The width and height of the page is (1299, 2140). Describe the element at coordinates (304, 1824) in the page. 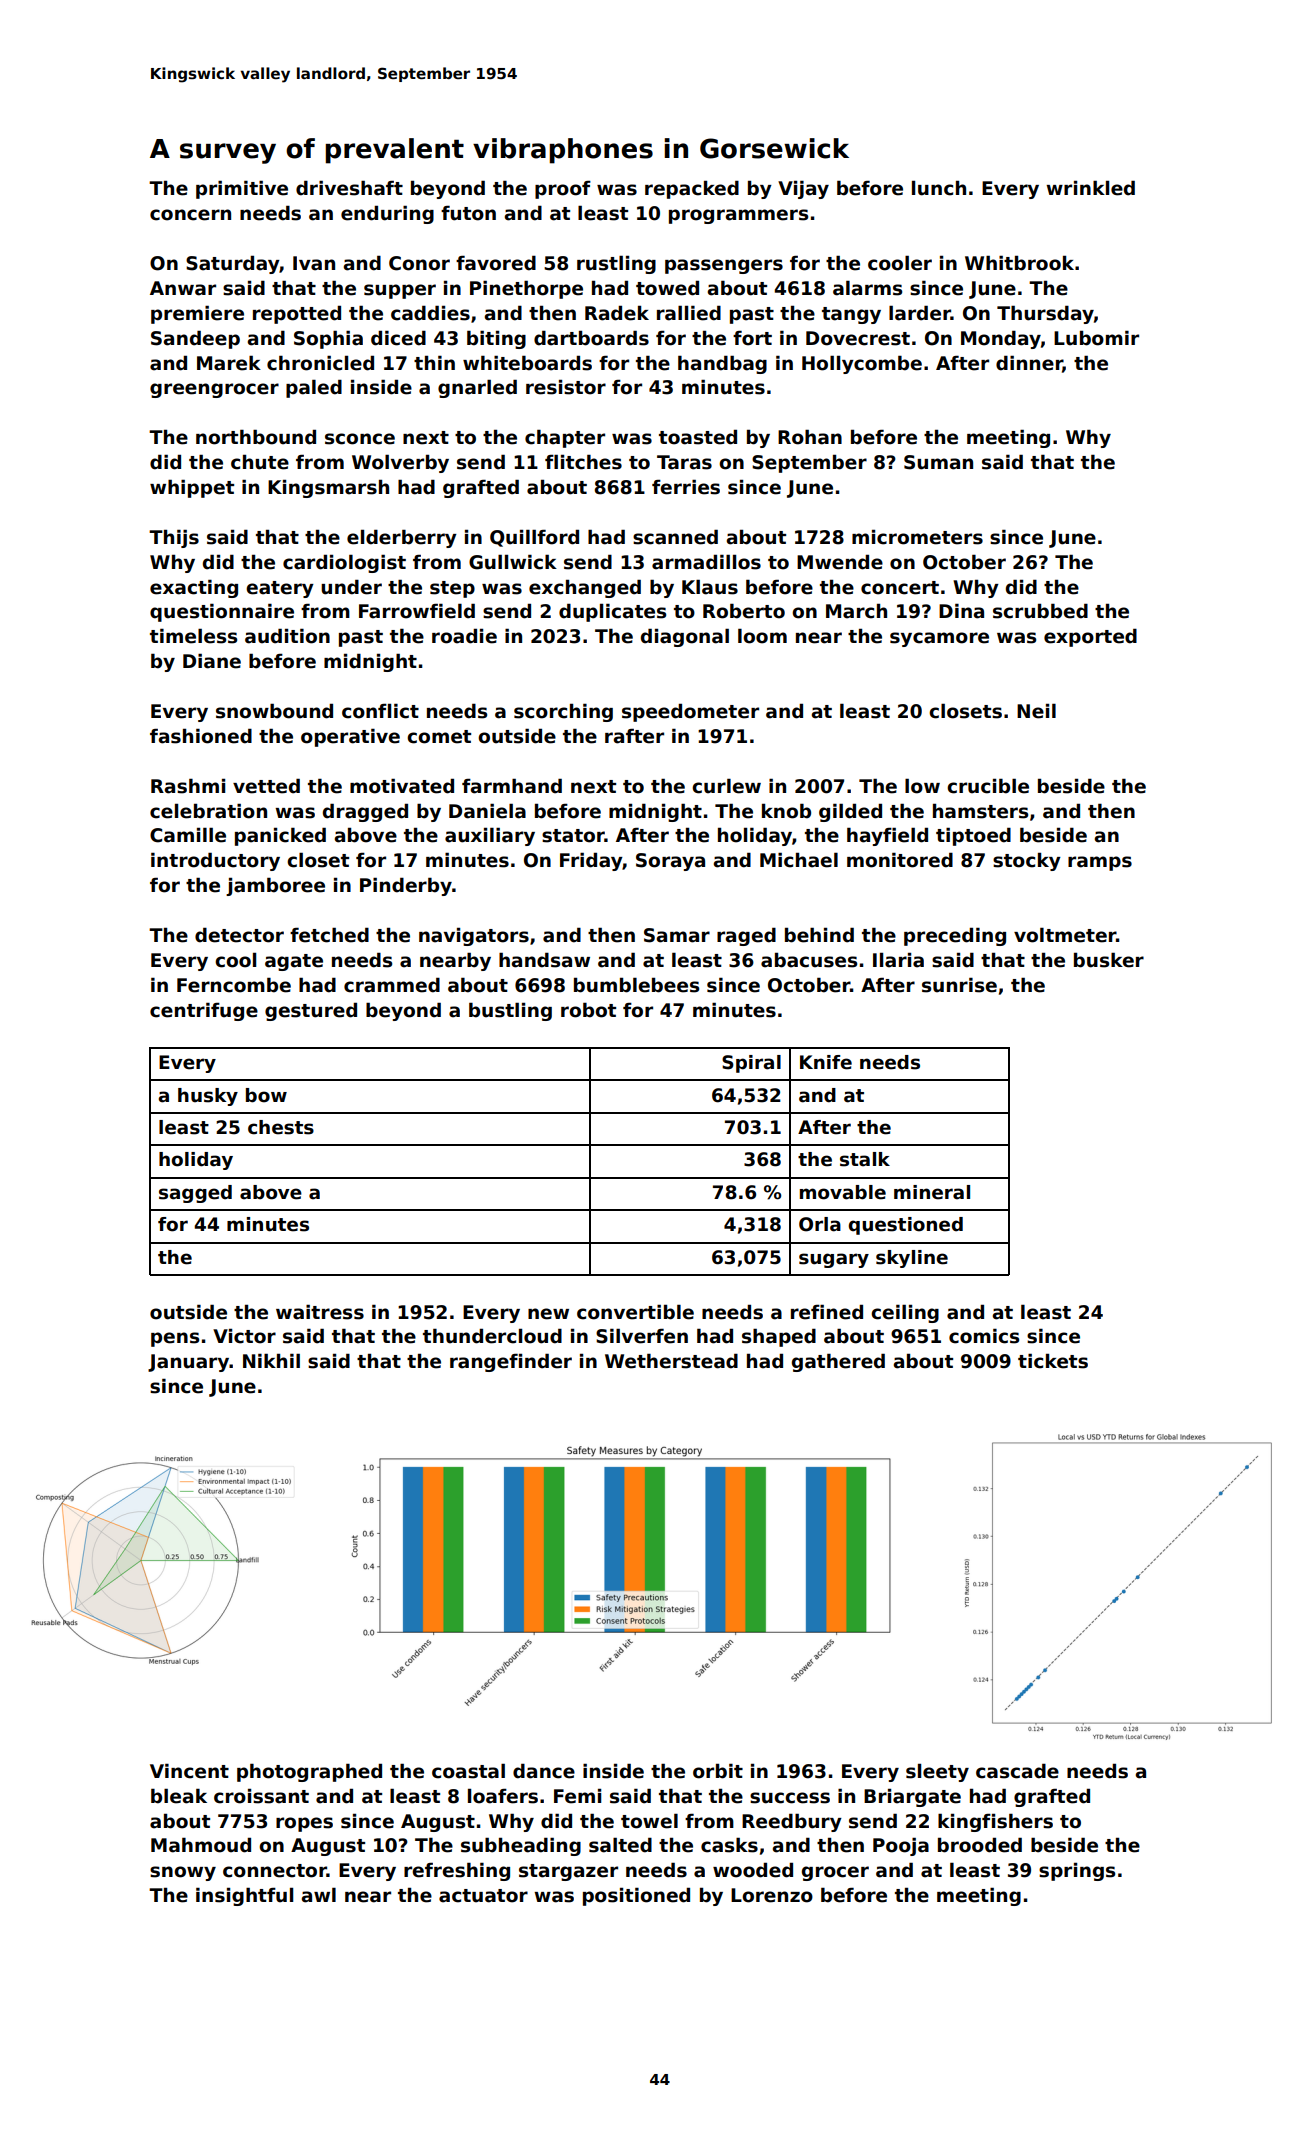

I see `ropes` at that location.
